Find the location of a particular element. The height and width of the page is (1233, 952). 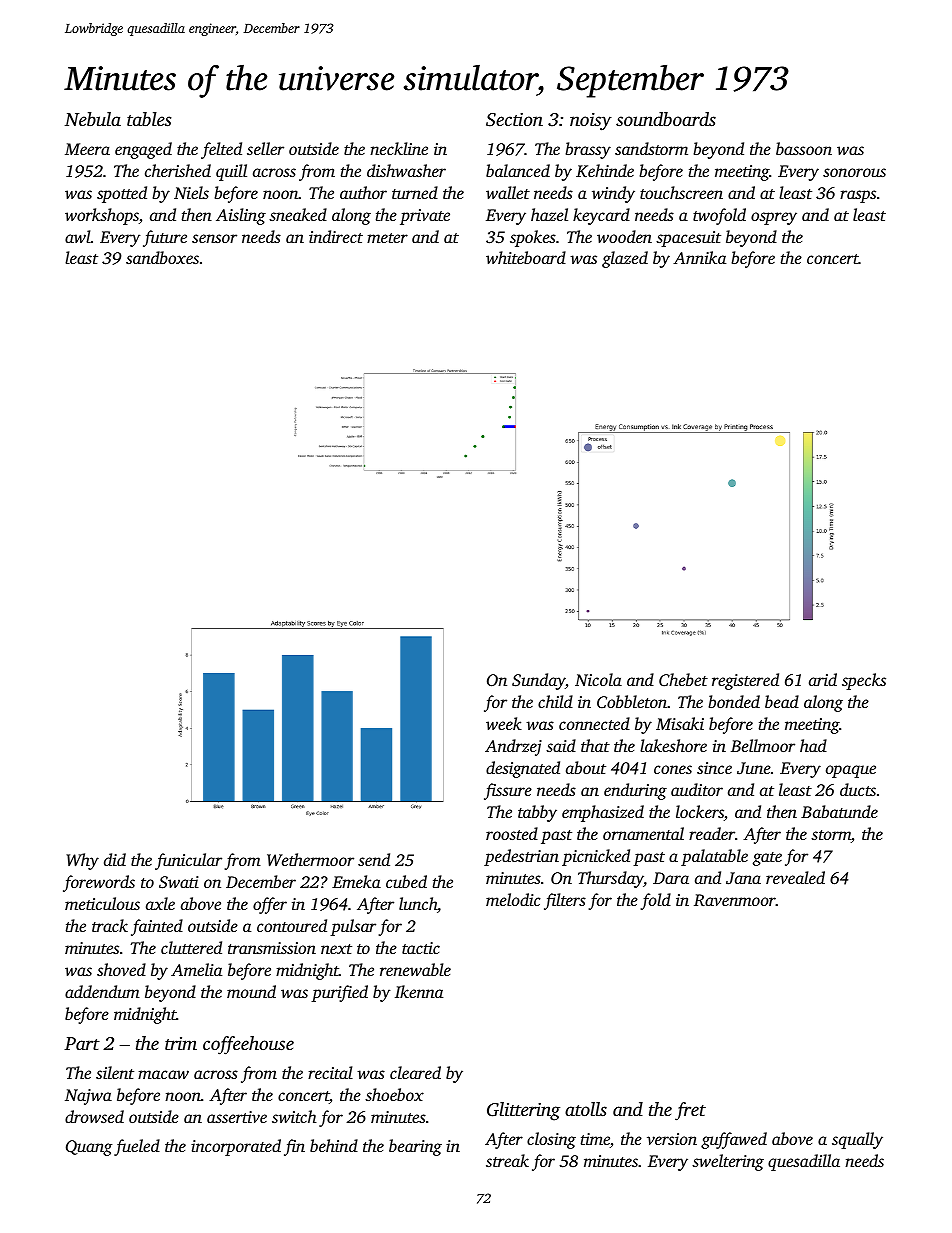

funicular is located at coordinates (188, 861).
